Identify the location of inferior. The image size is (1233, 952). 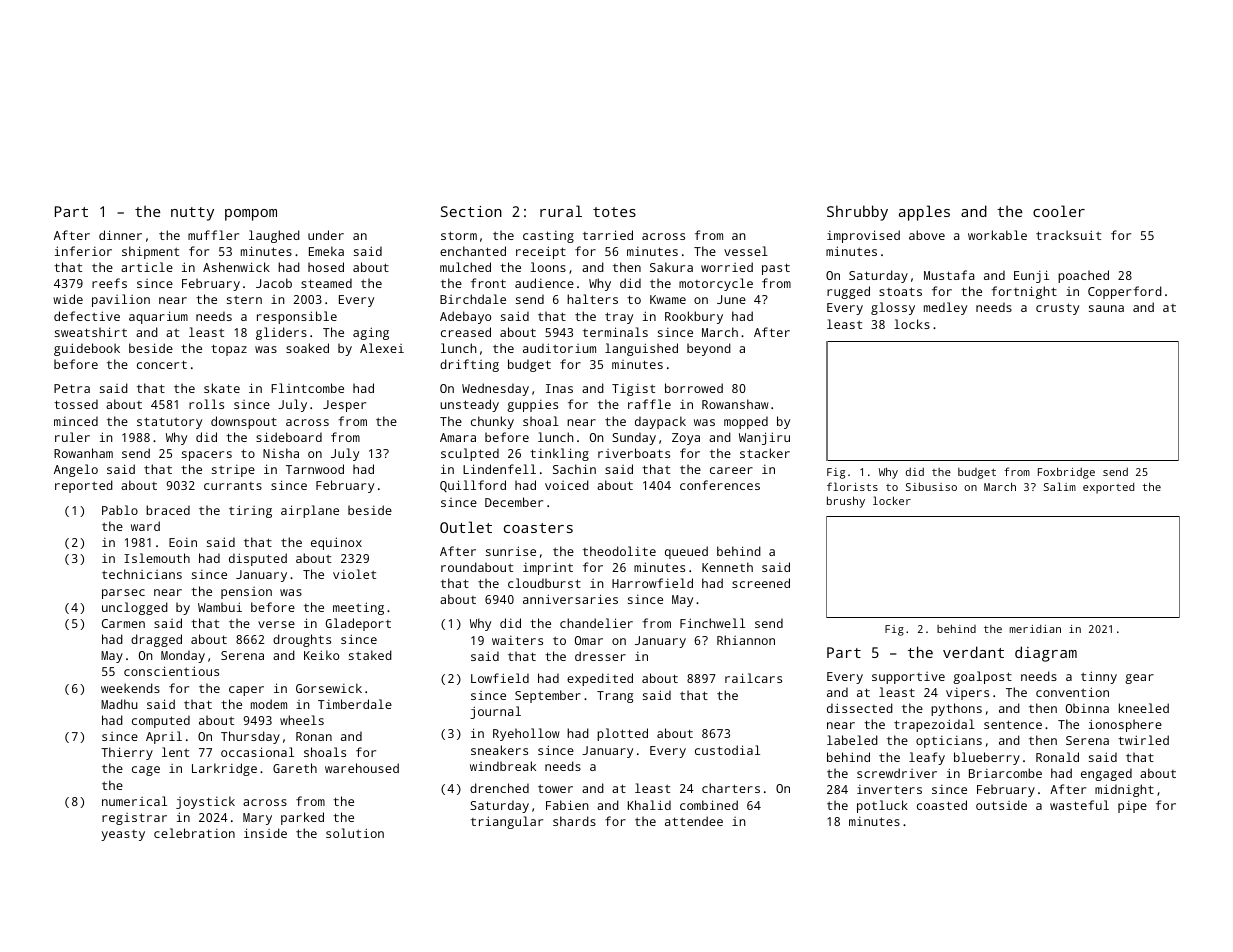
(83, 251).
